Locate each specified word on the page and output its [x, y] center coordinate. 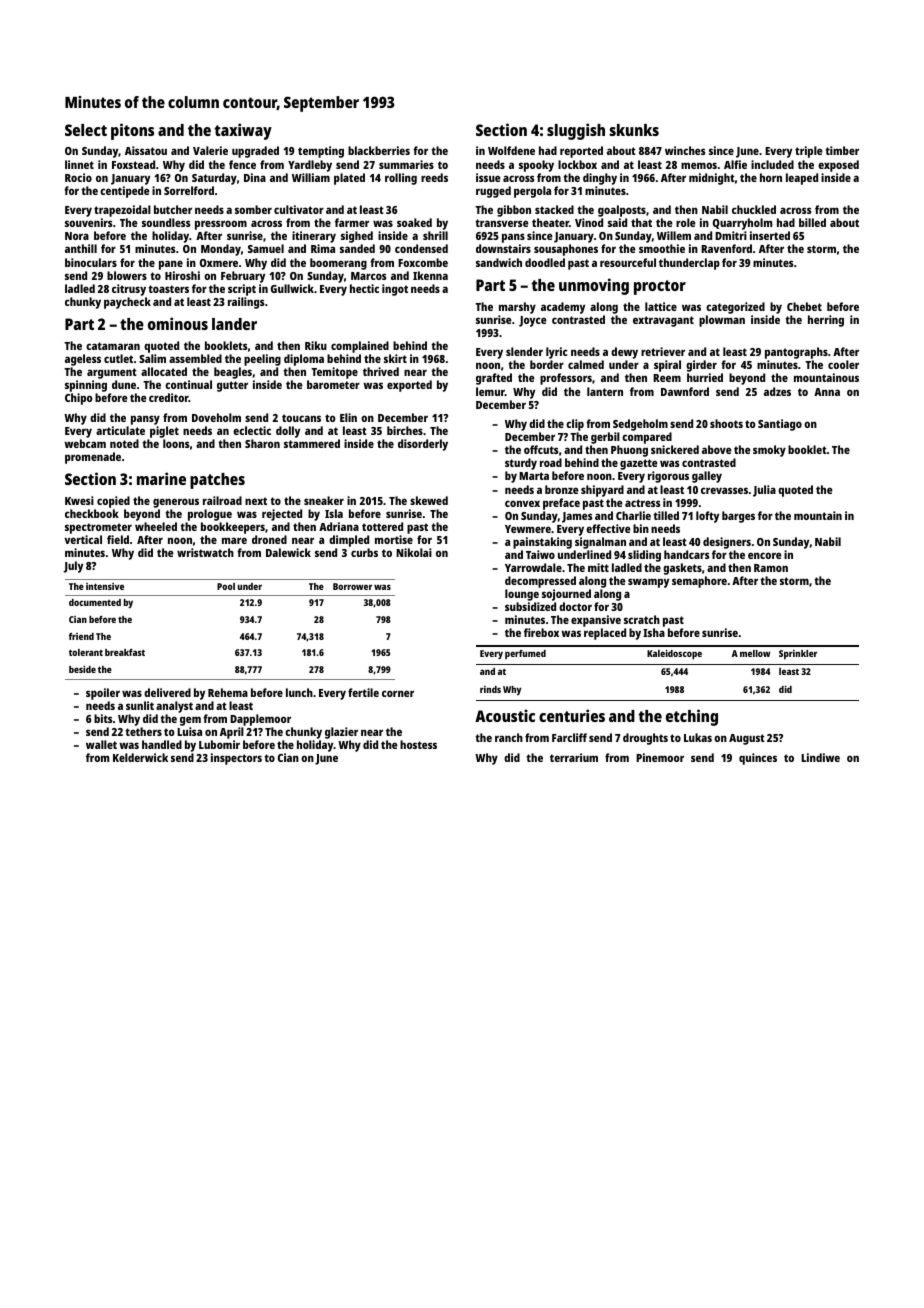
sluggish [576, 131]
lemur [490, 391]
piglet [164, 432]
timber [842, 150]
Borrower [352, 586]
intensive [105, 586]
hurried [705, 377]
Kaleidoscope [674, 654]
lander [234, 324]
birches [405, 430]
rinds [490, 689]
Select [86, 130]
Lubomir [219, 744]
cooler [843, 364]
